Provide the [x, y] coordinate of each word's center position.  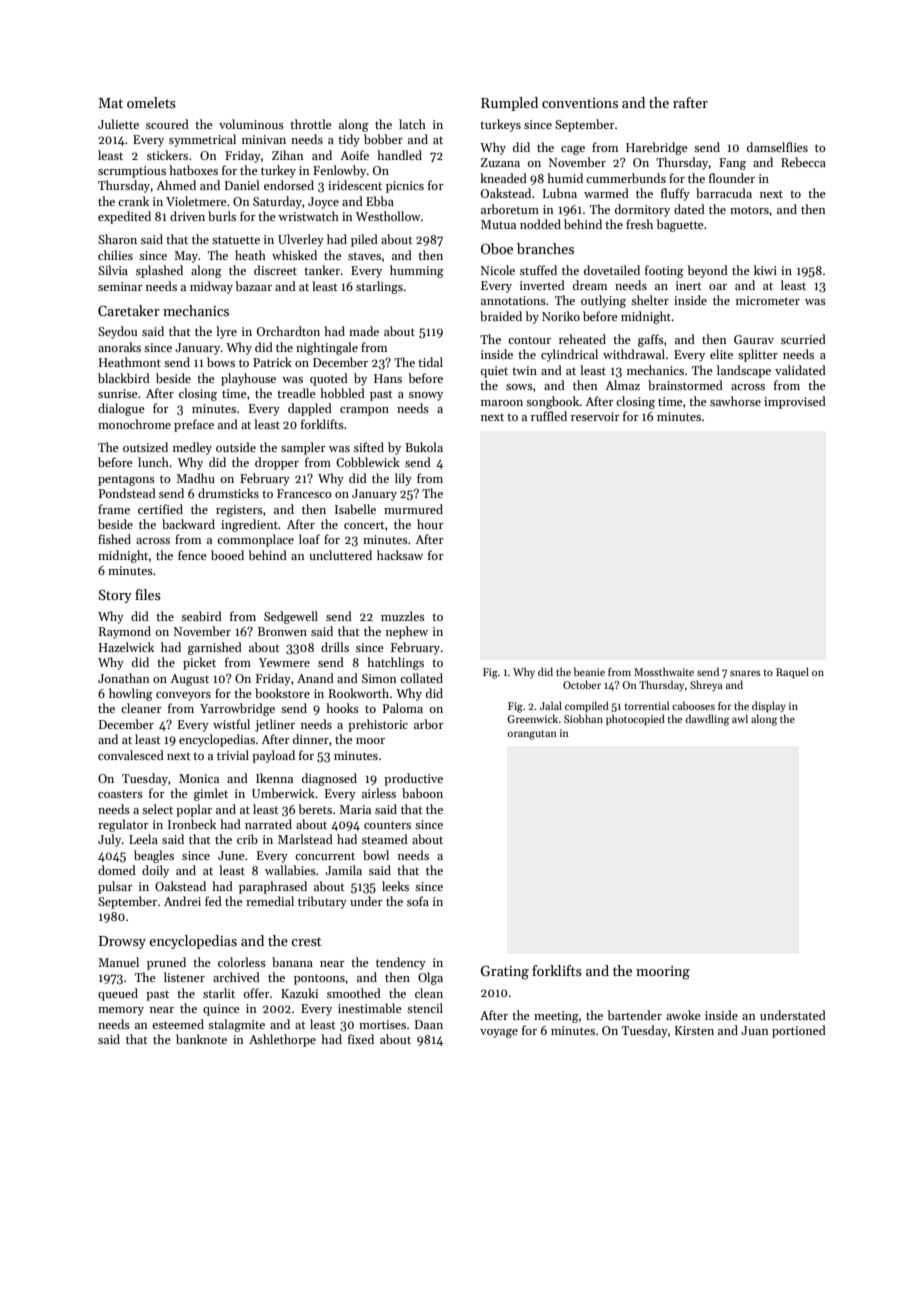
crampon [364, 411]
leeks [395, 886]
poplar [194, 810]
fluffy [675, 194]
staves [364, 256]
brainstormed [685, 385]
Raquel [792, 672]
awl [740, 718]
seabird [201, 616]
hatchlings [395, 663]
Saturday [277, 202]
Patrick [272, 362]
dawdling [707, 720]
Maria [355, 809]
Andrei [182, 901]
